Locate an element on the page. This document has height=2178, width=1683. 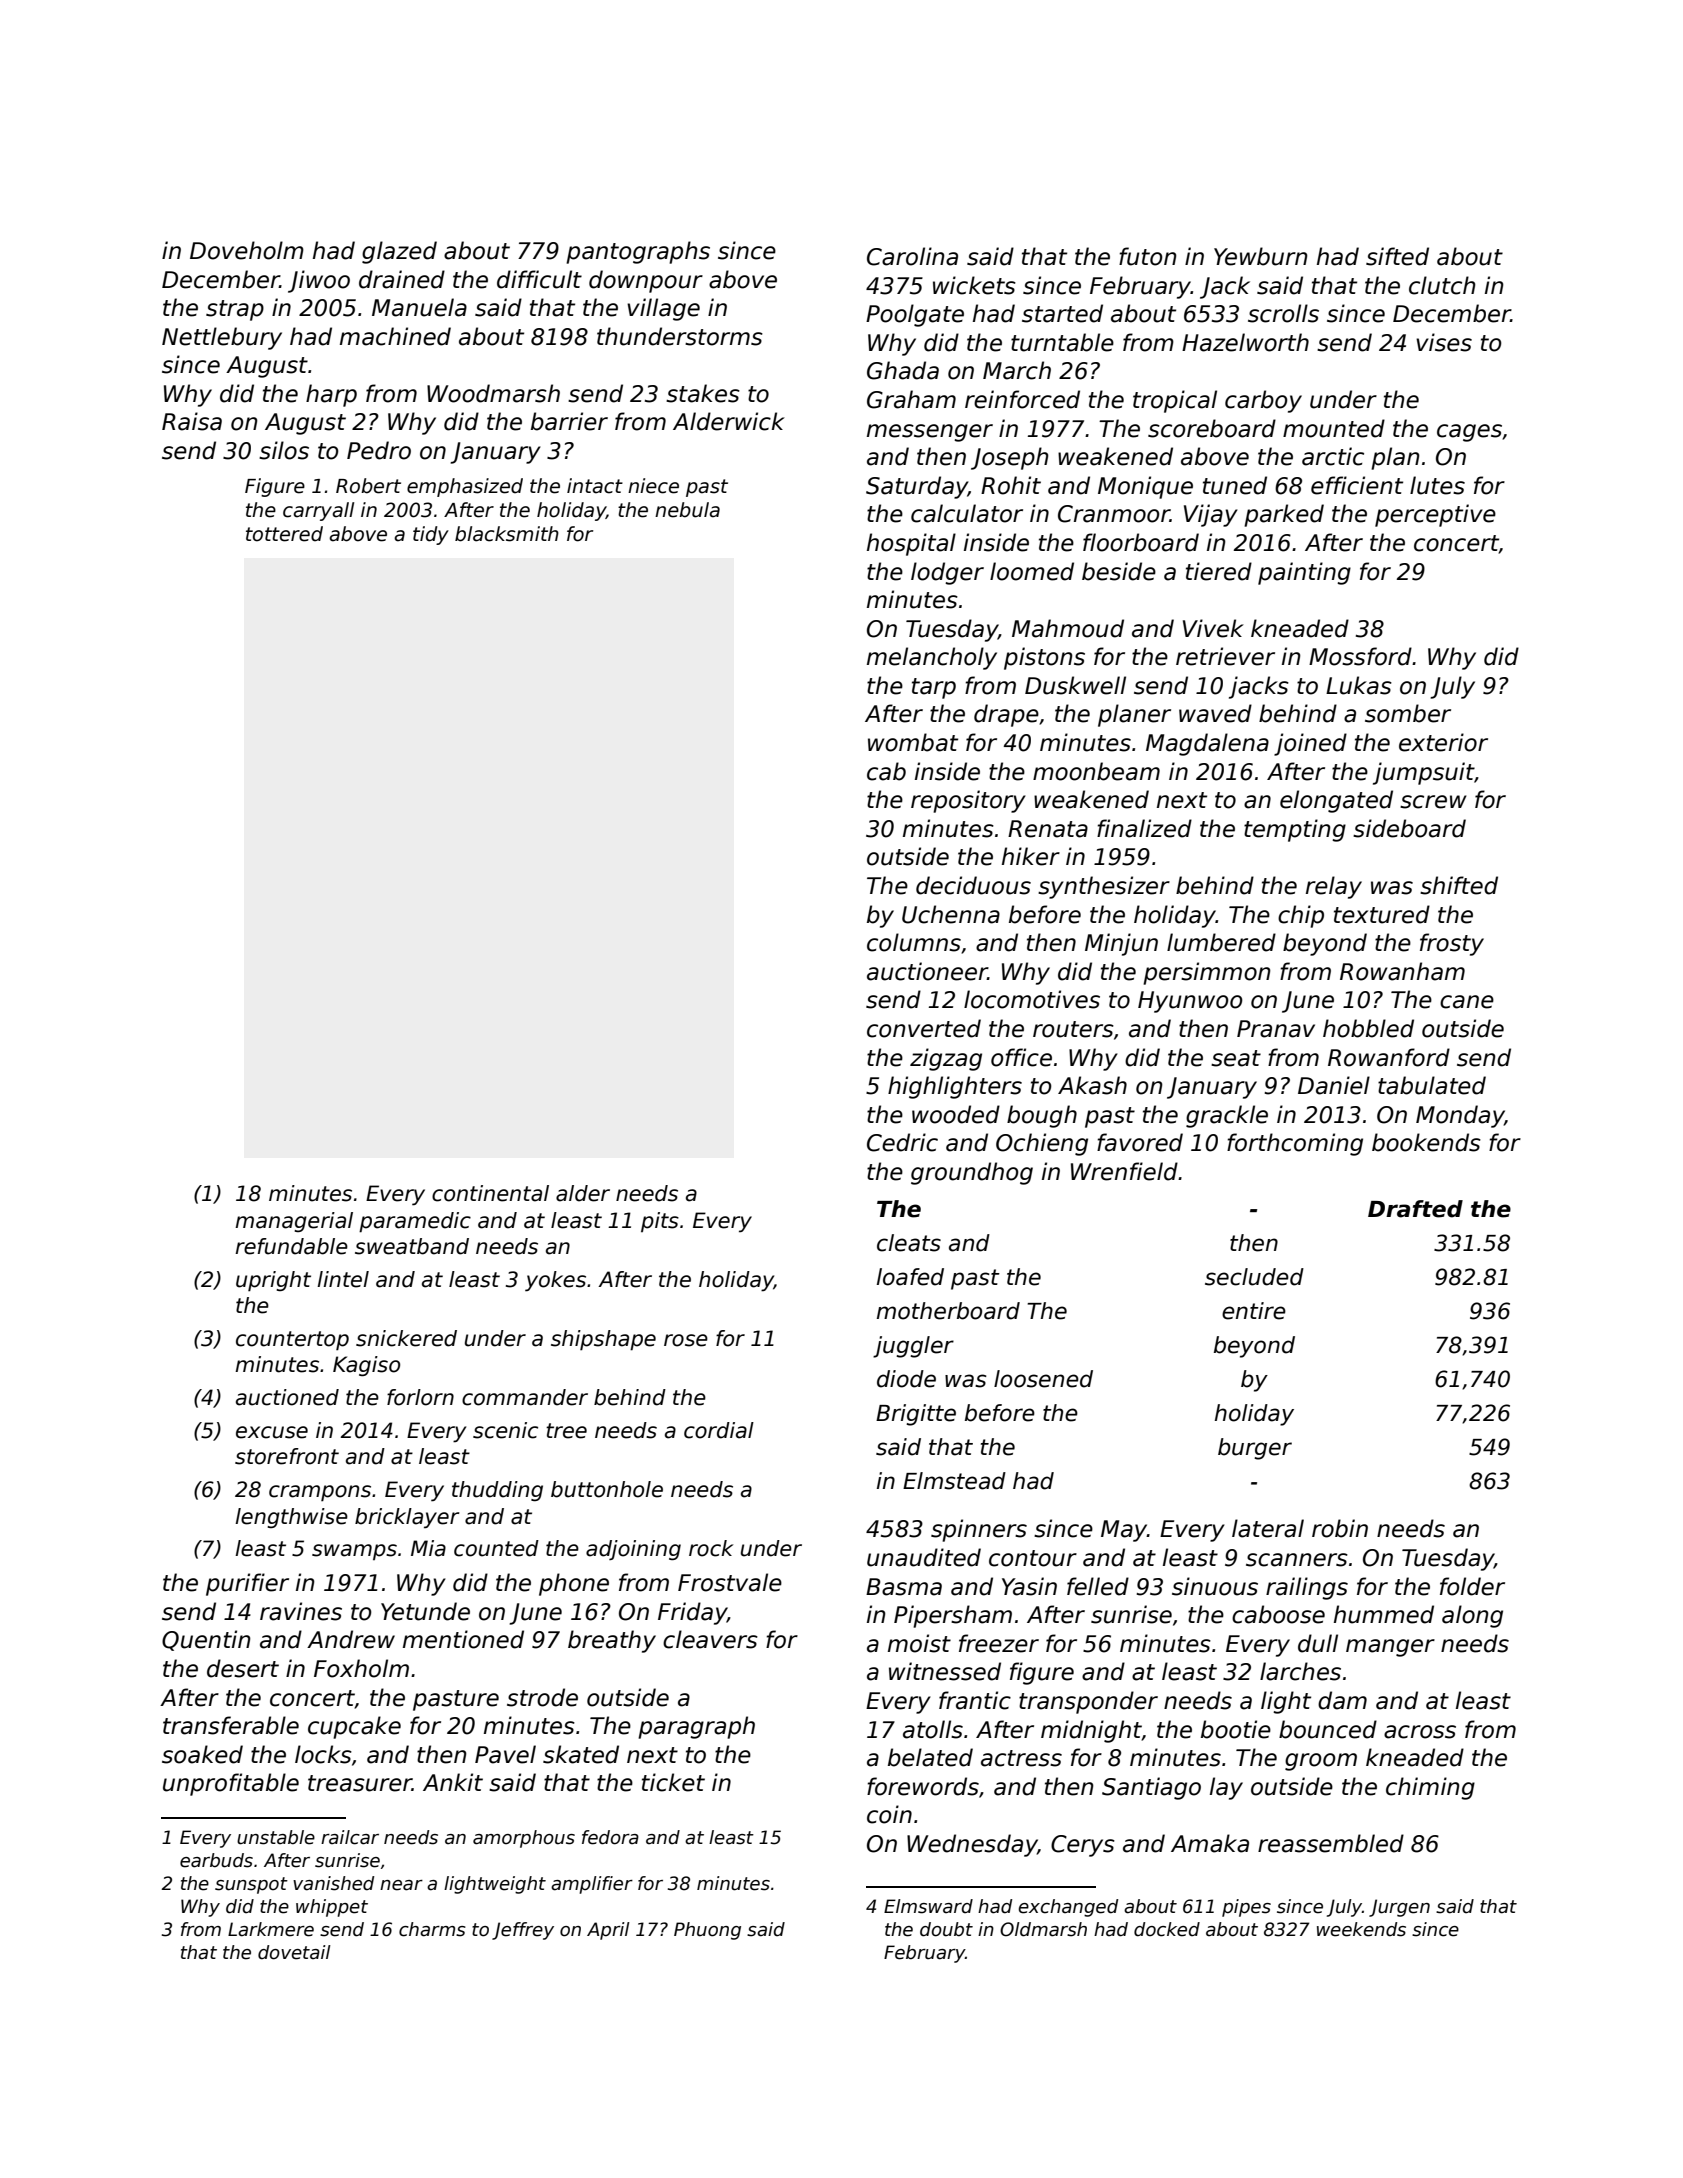
auctioned is located at coordinates (287, 1397).
